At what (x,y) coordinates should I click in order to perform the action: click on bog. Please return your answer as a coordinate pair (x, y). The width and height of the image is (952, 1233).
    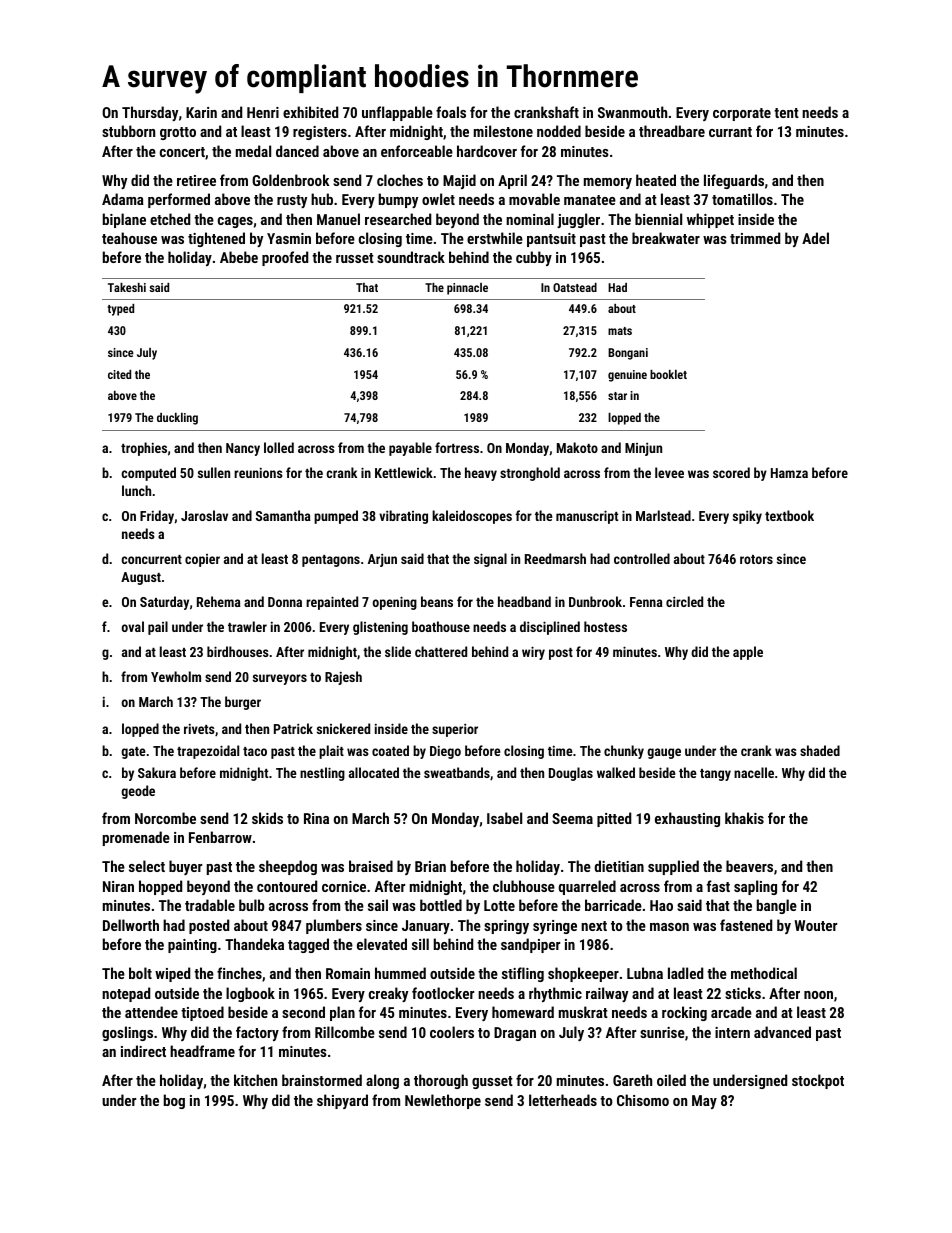
    Looking at the image, I should click on (174, 1101).
